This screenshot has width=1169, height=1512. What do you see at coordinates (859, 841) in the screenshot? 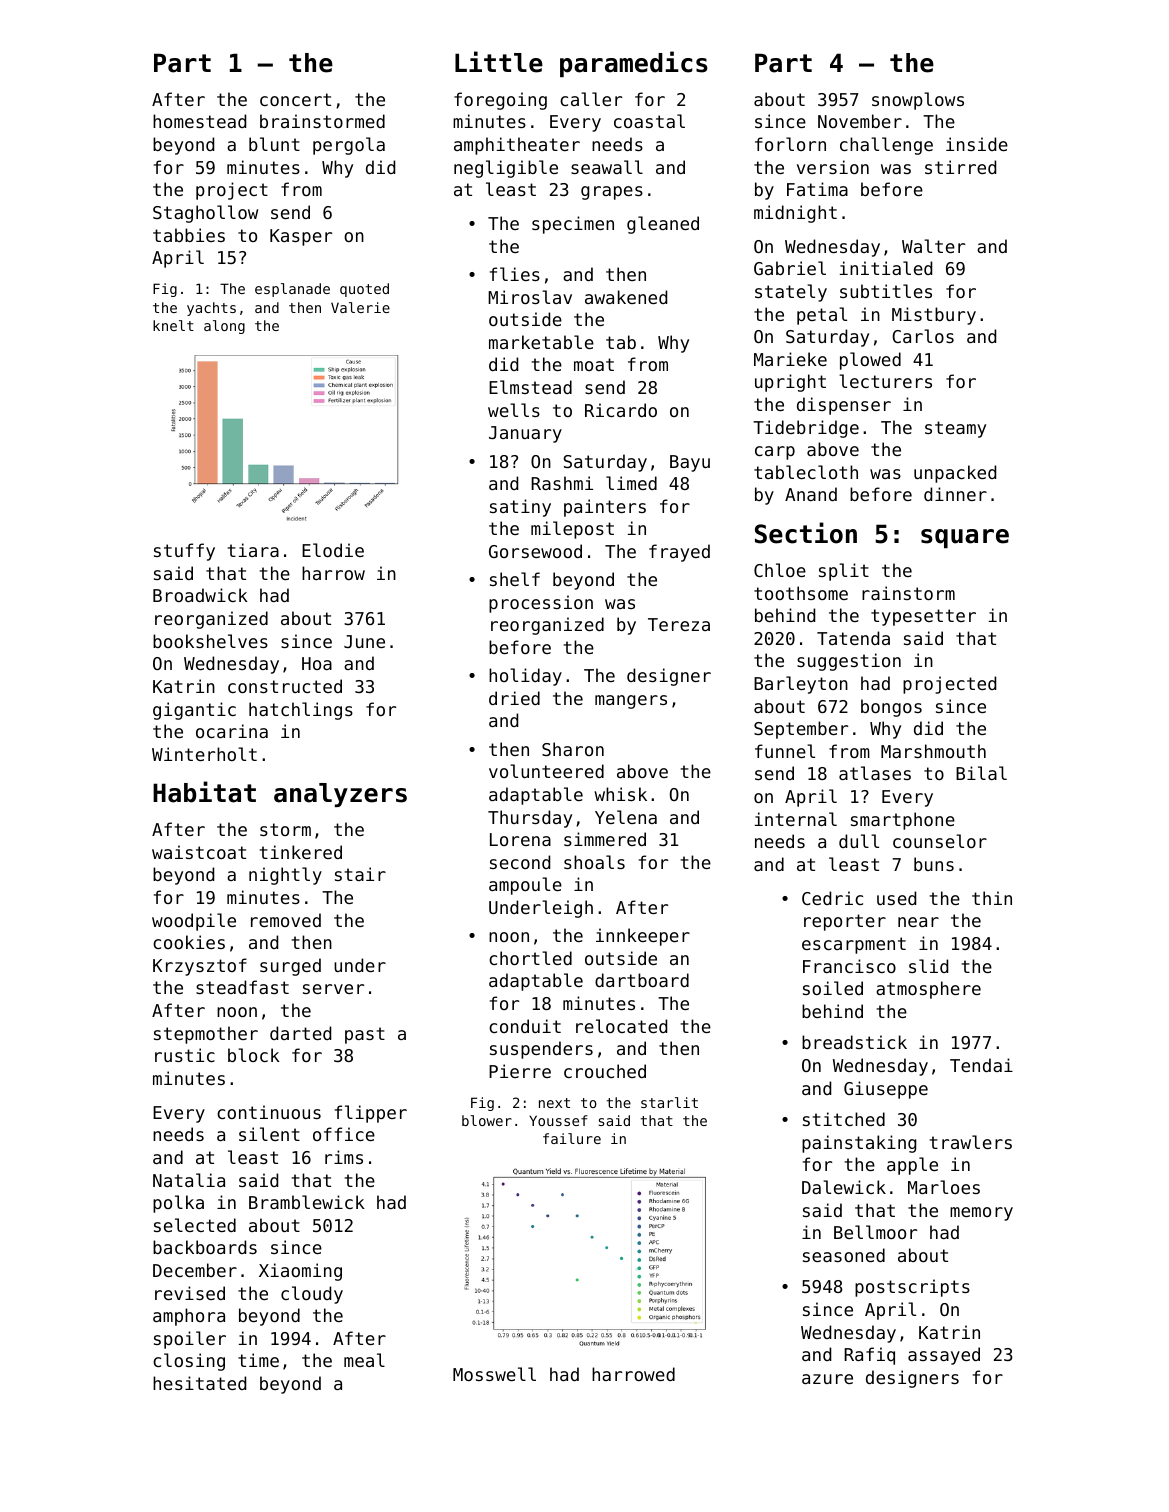
I see `dull` at bounding box center [859, 841].
